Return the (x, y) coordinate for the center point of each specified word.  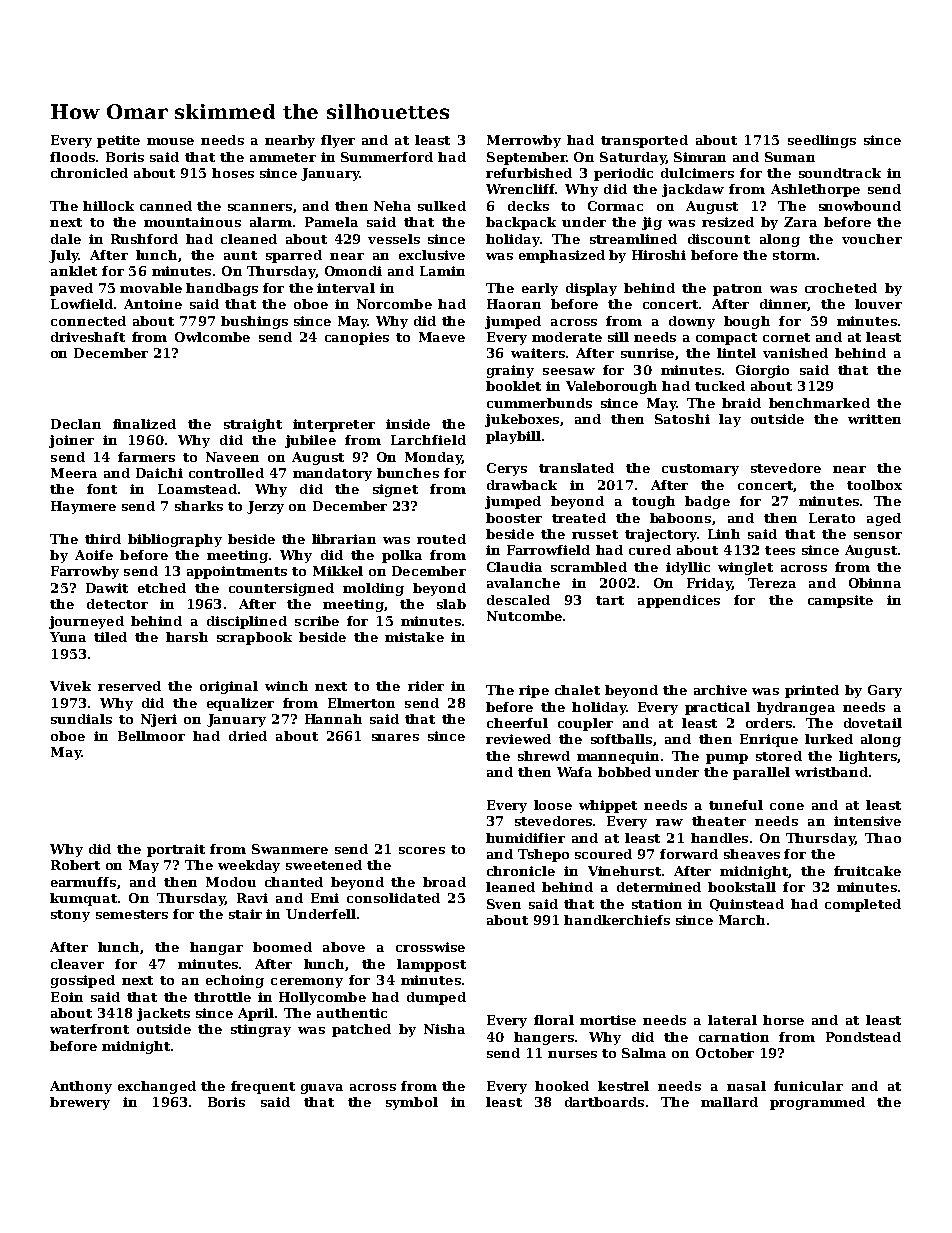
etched (162, 588)
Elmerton (361, 703)
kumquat (83, 899)
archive (720, 690)
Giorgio (762, 371)
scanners (260, 207)
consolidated (393, 898)
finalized (144, 424)
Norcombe (394, 304)
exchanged (157, 1087)
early (540, 289)
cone (787, 806)
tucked (720, 386)
